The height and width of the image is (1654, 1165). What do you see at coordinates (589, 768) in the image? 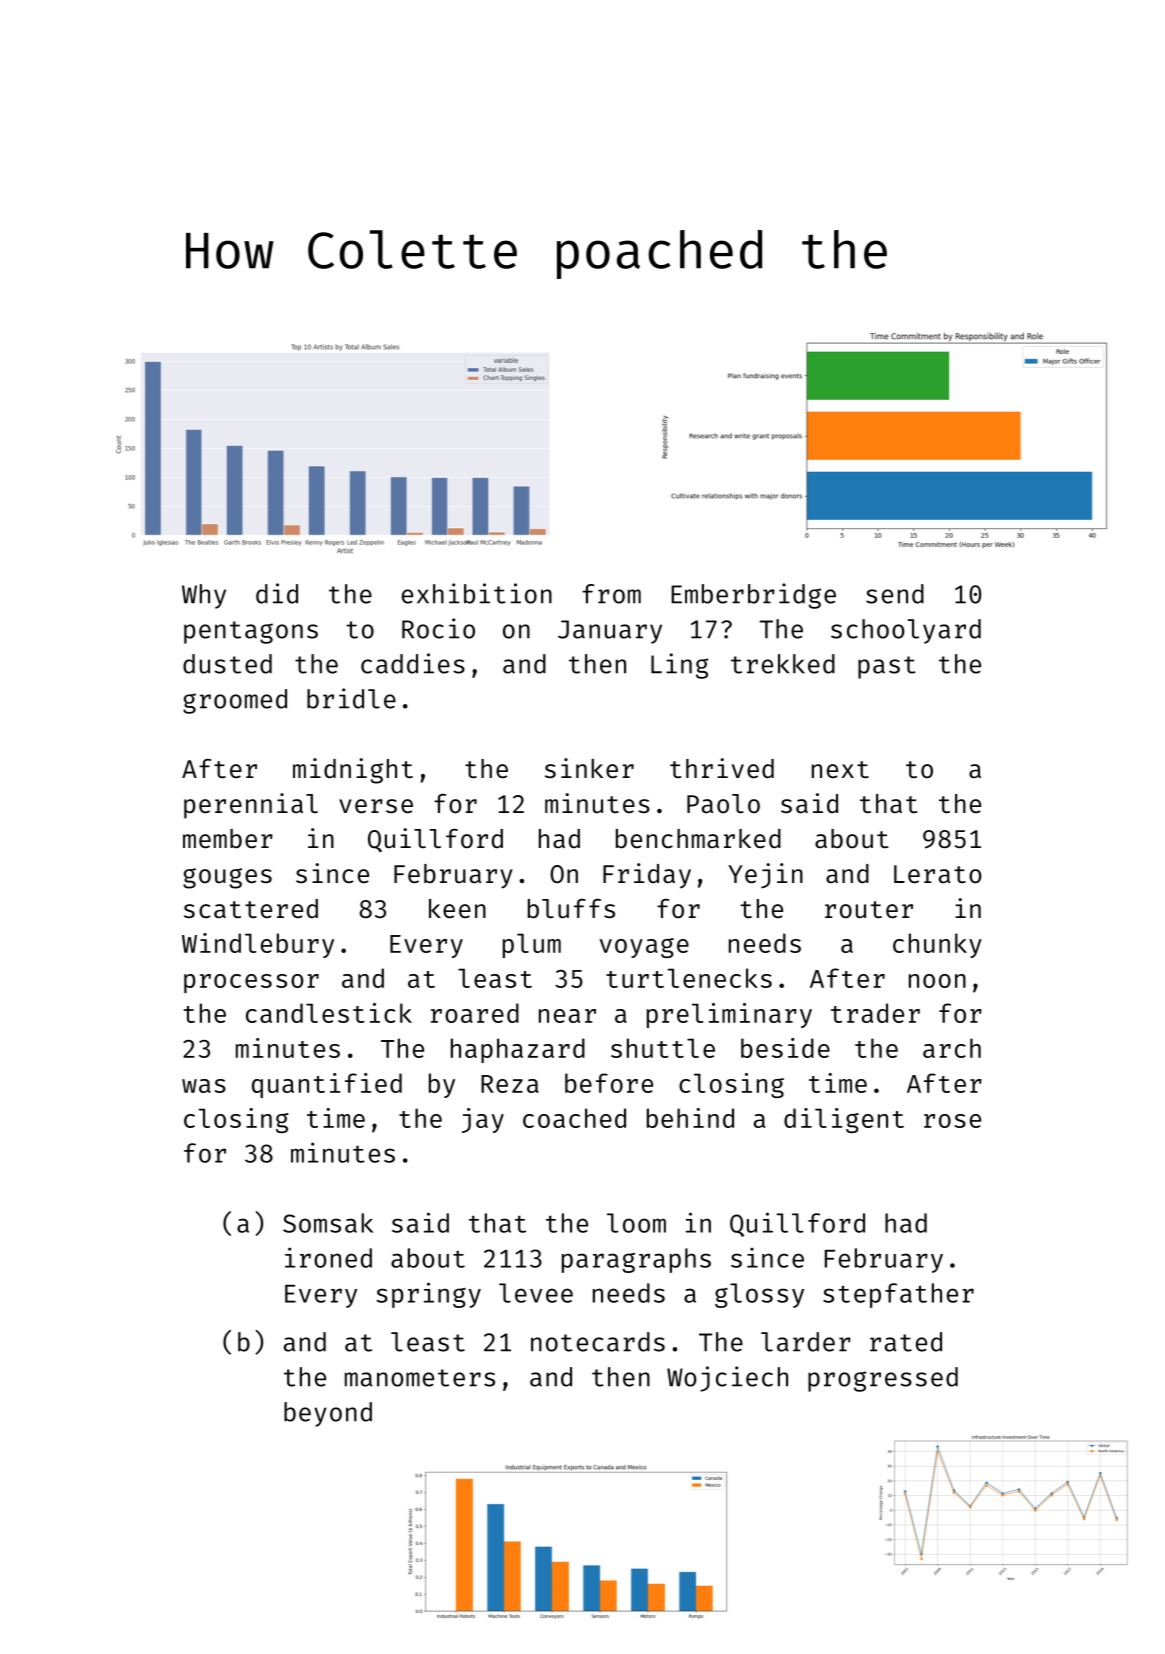
I see `sinker` at bounding box center [589, 768].
